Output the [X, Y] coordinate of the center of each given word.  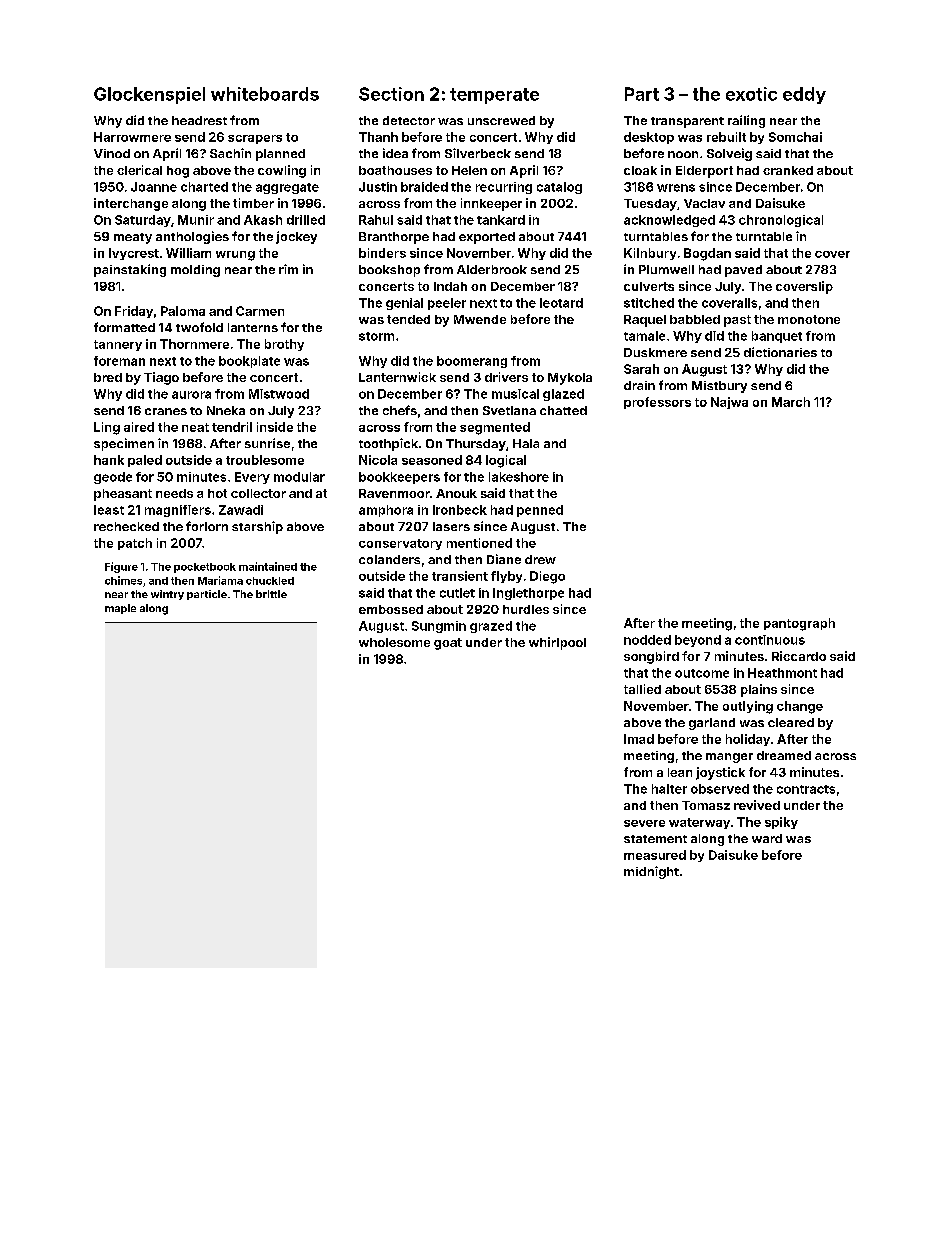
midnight [651, 872]
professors [657, 403]
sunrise [267, 443]
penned [540, 511]
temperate [494, 96]
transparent [687, 122]
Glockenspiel [149, 95]
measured [655, 855]
